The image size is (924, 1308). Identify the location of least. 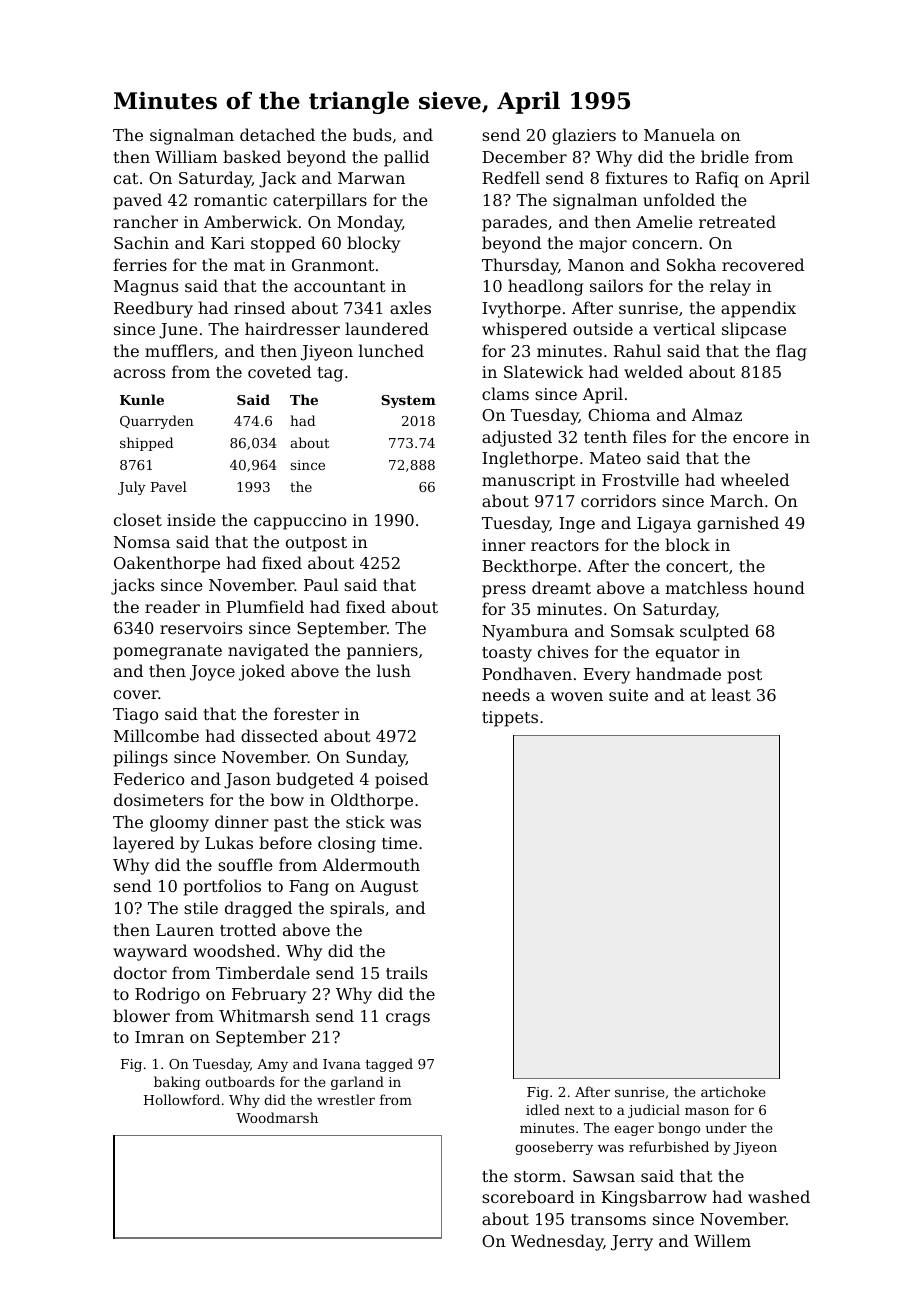
(731, 694).
